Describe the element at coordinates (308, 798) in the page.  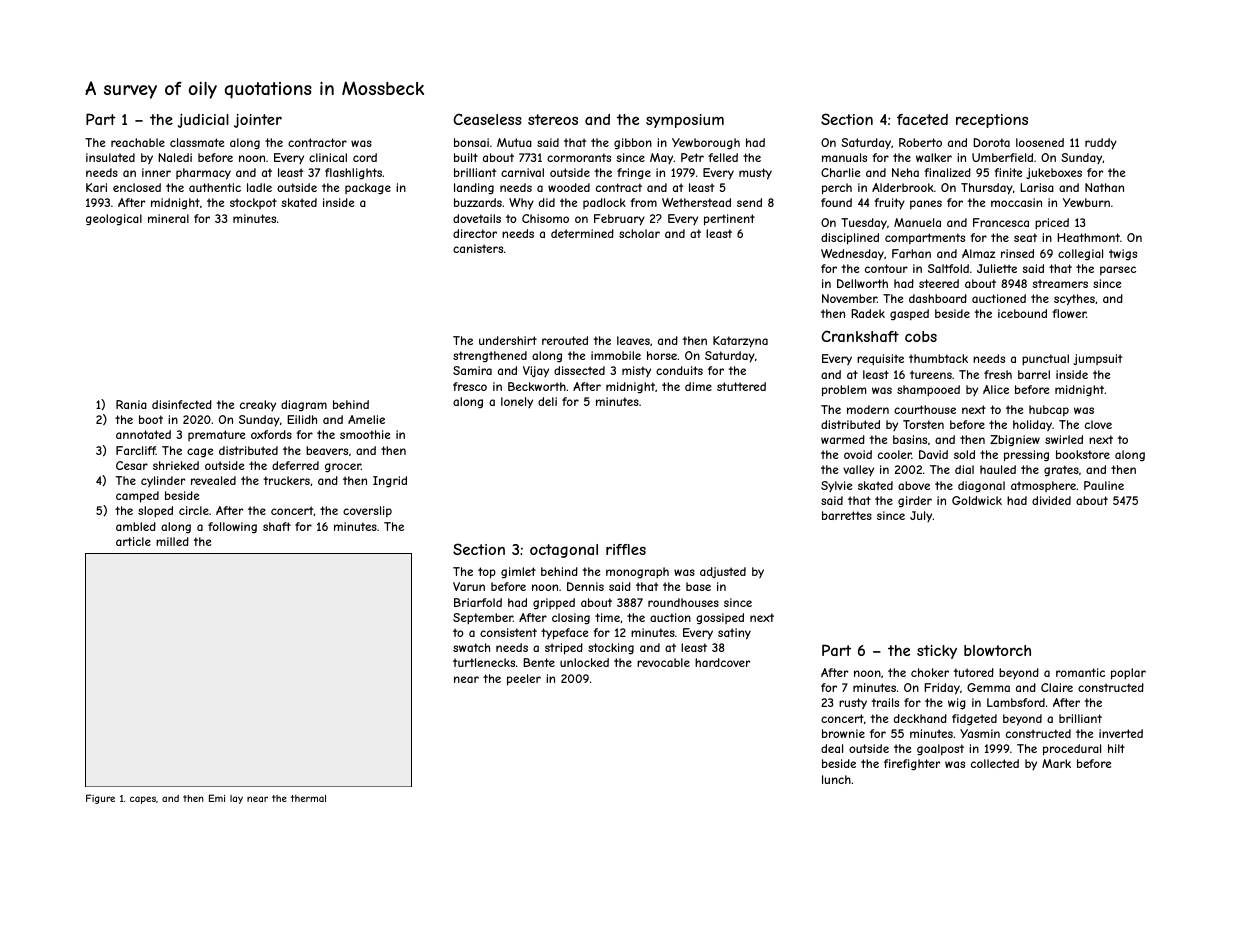
I see `thermal` at that location.
